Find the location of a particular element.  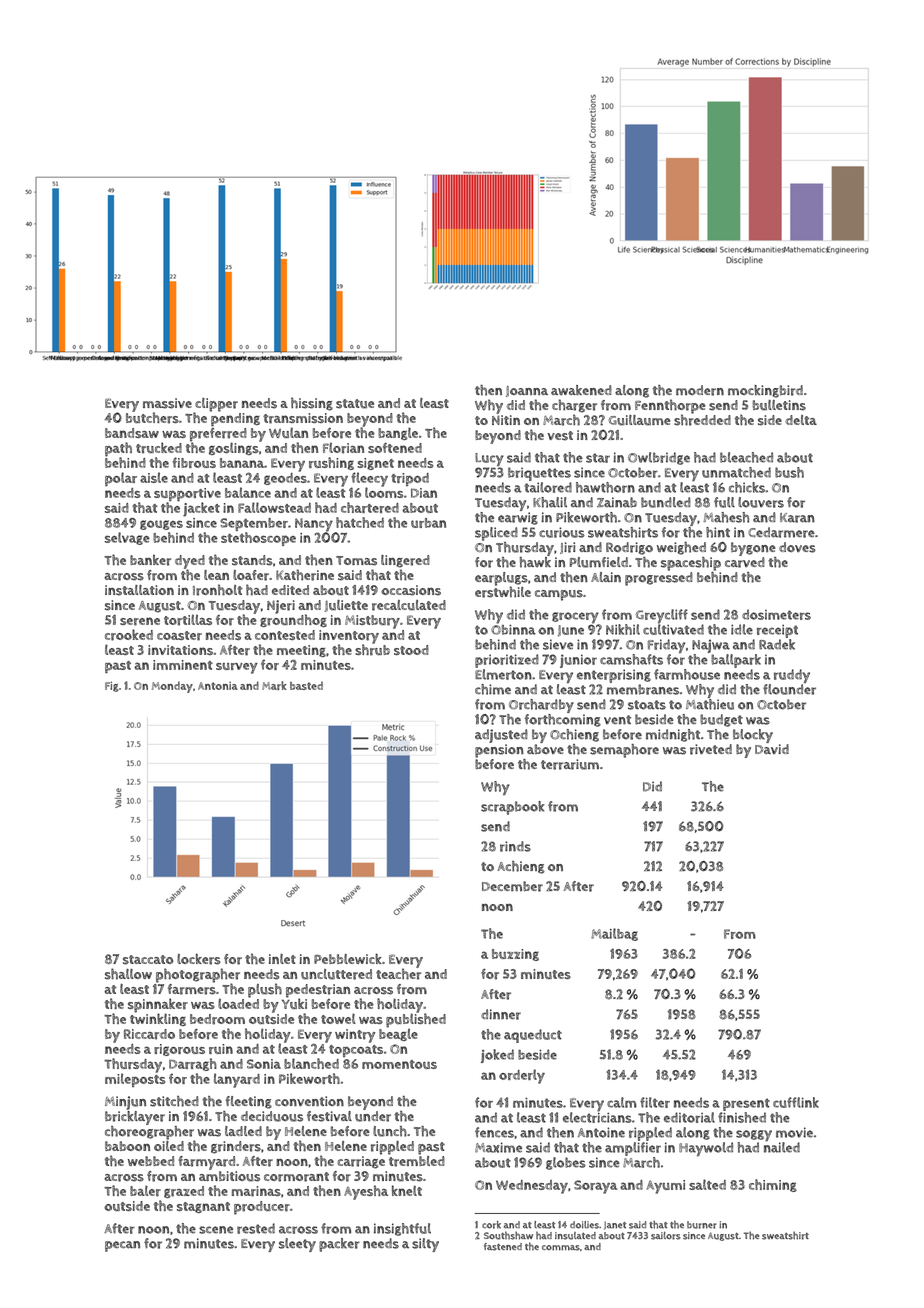

Pebblewick is located at coordinates (348, 958).
